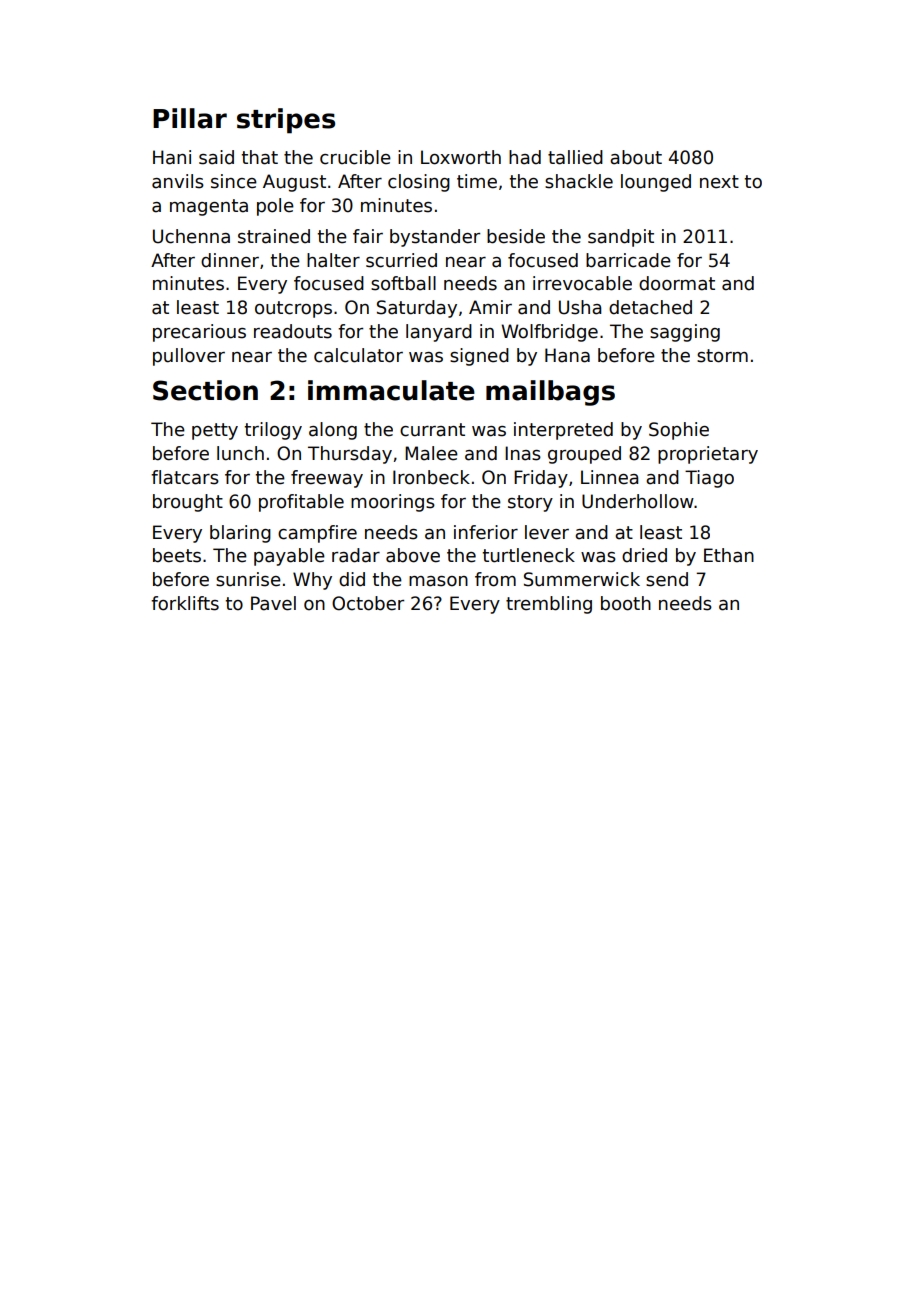 The image size is (924, 1311). Describe the element at coordinates (722, 356) in the image. I see `storm` at that location.
